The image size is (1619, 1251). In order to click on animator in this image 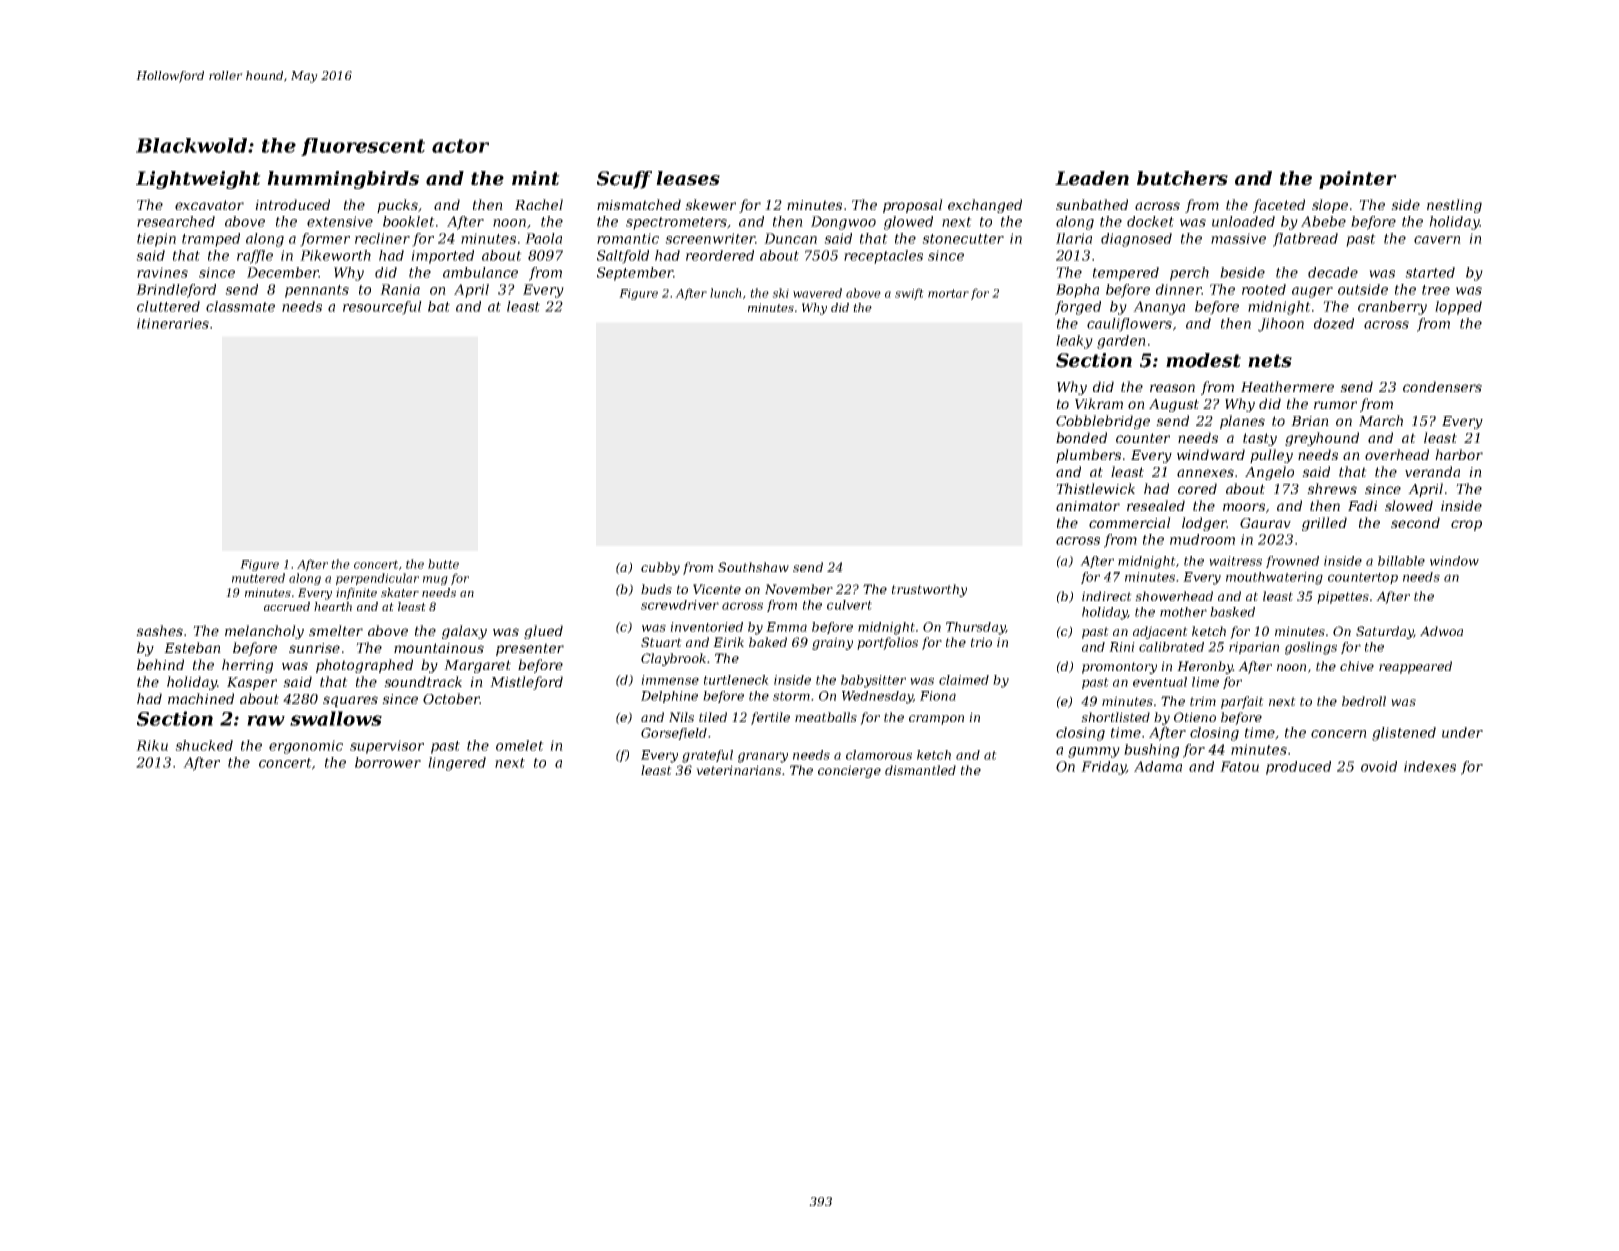, I will do `click(1088, 506)`.
